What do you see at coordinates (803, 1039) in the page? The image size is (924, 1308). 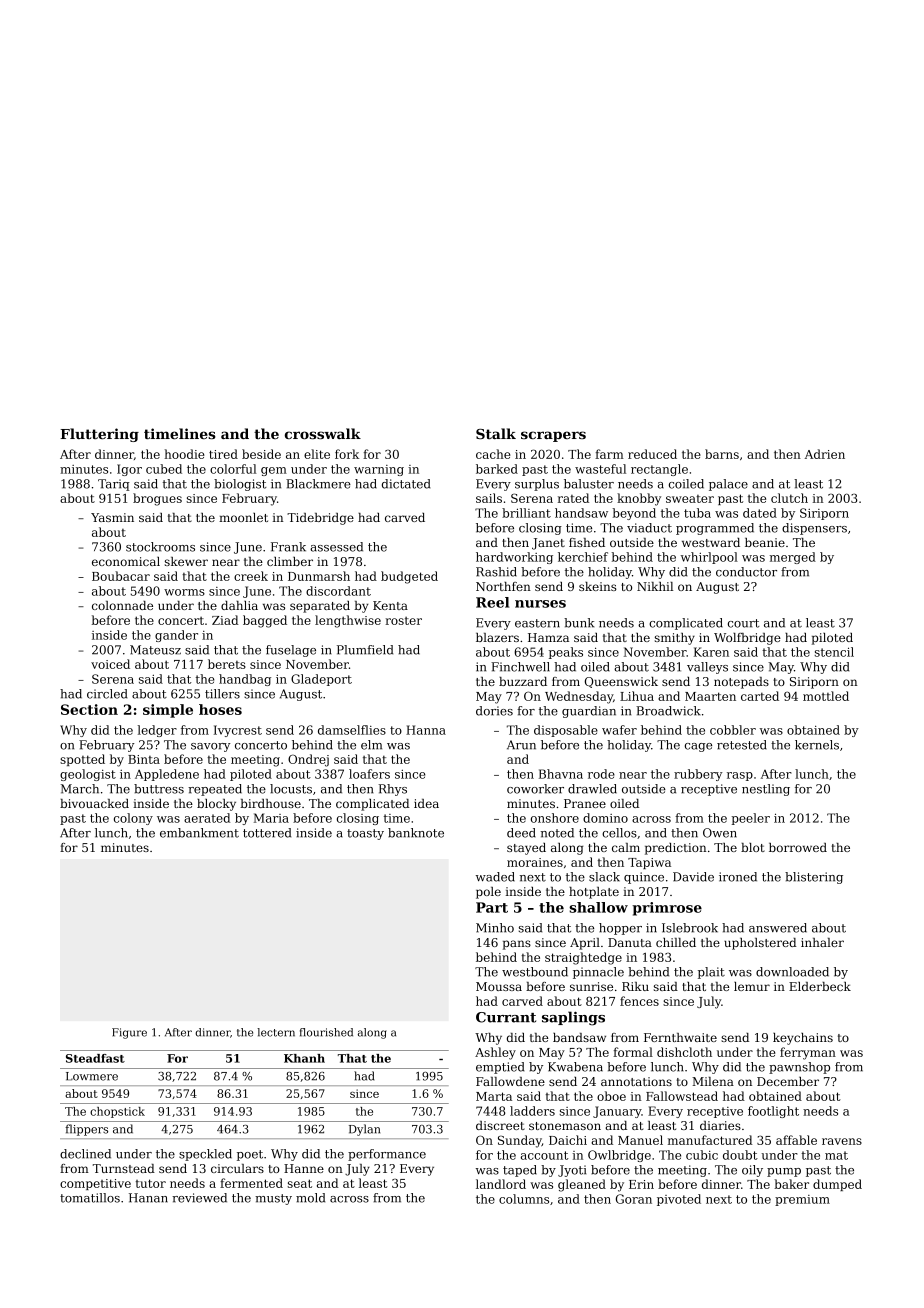 I see `keychains` at bounding box center [803, 1039].
